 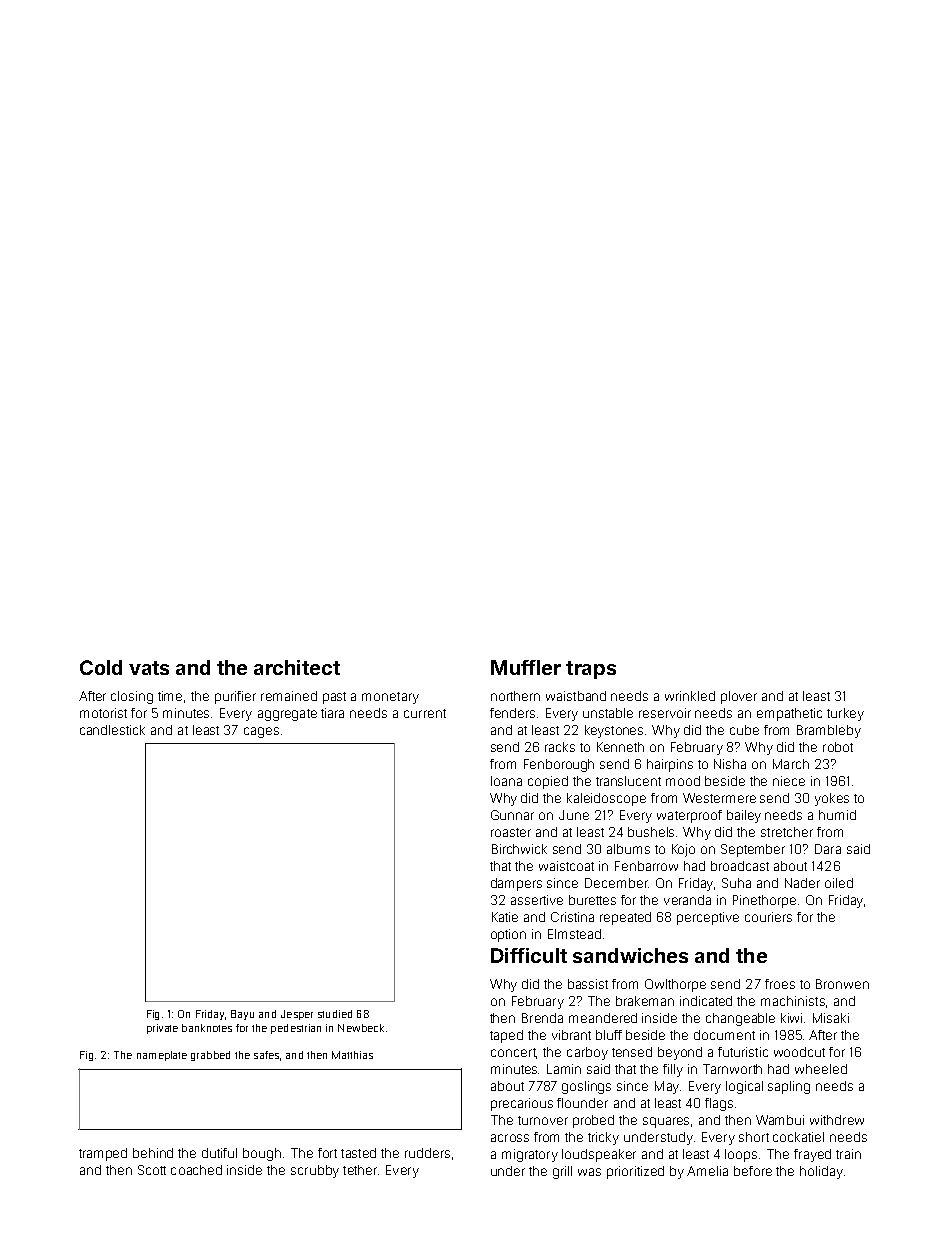 I want to click on Brambleby, so click(x=829, y=731).
